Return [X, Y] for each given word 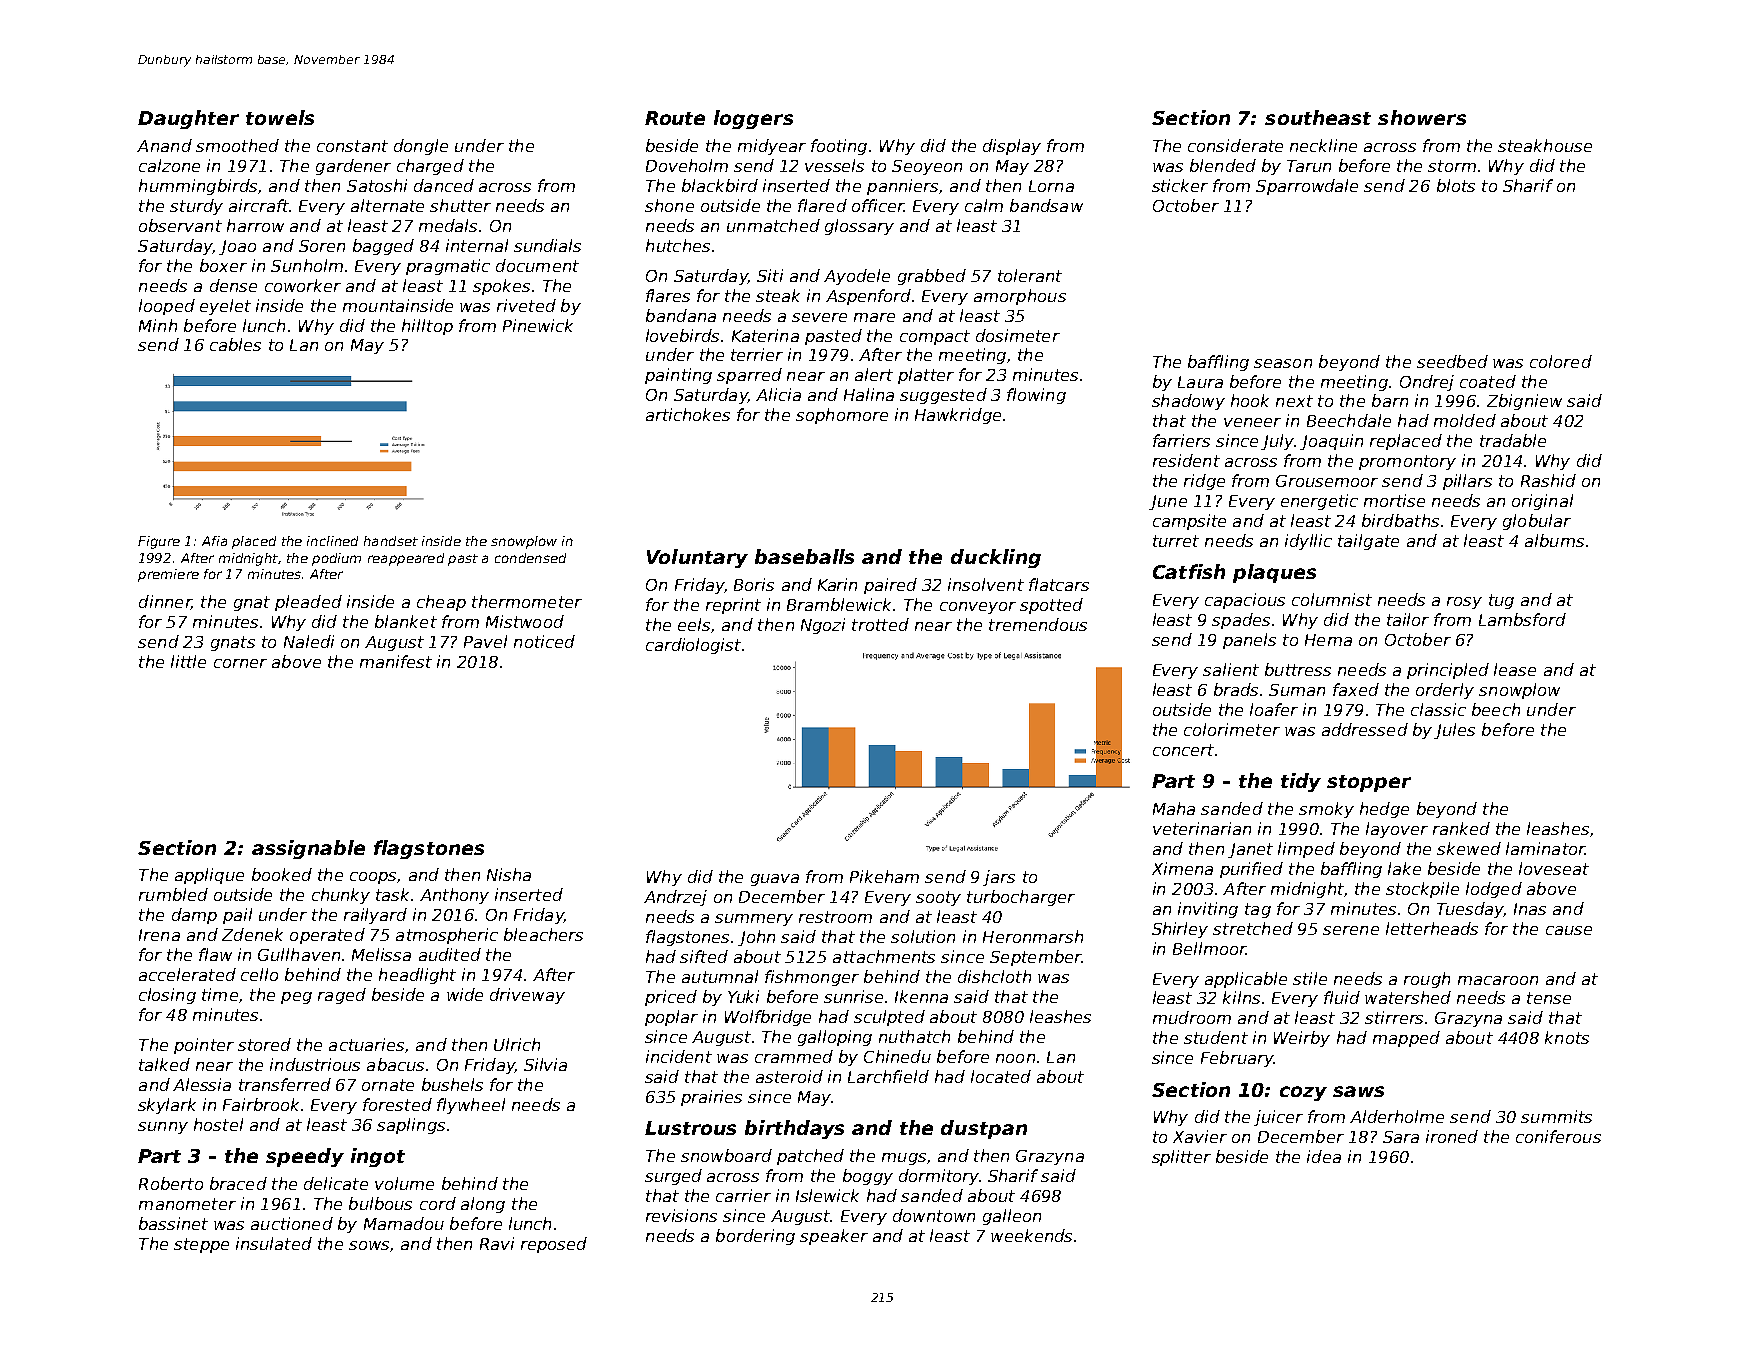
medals [448, 225]
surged [673, 1177]
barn [1390, 400]
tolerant [1030, 275]
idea [1324, 1156]
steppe [201, 1245]
